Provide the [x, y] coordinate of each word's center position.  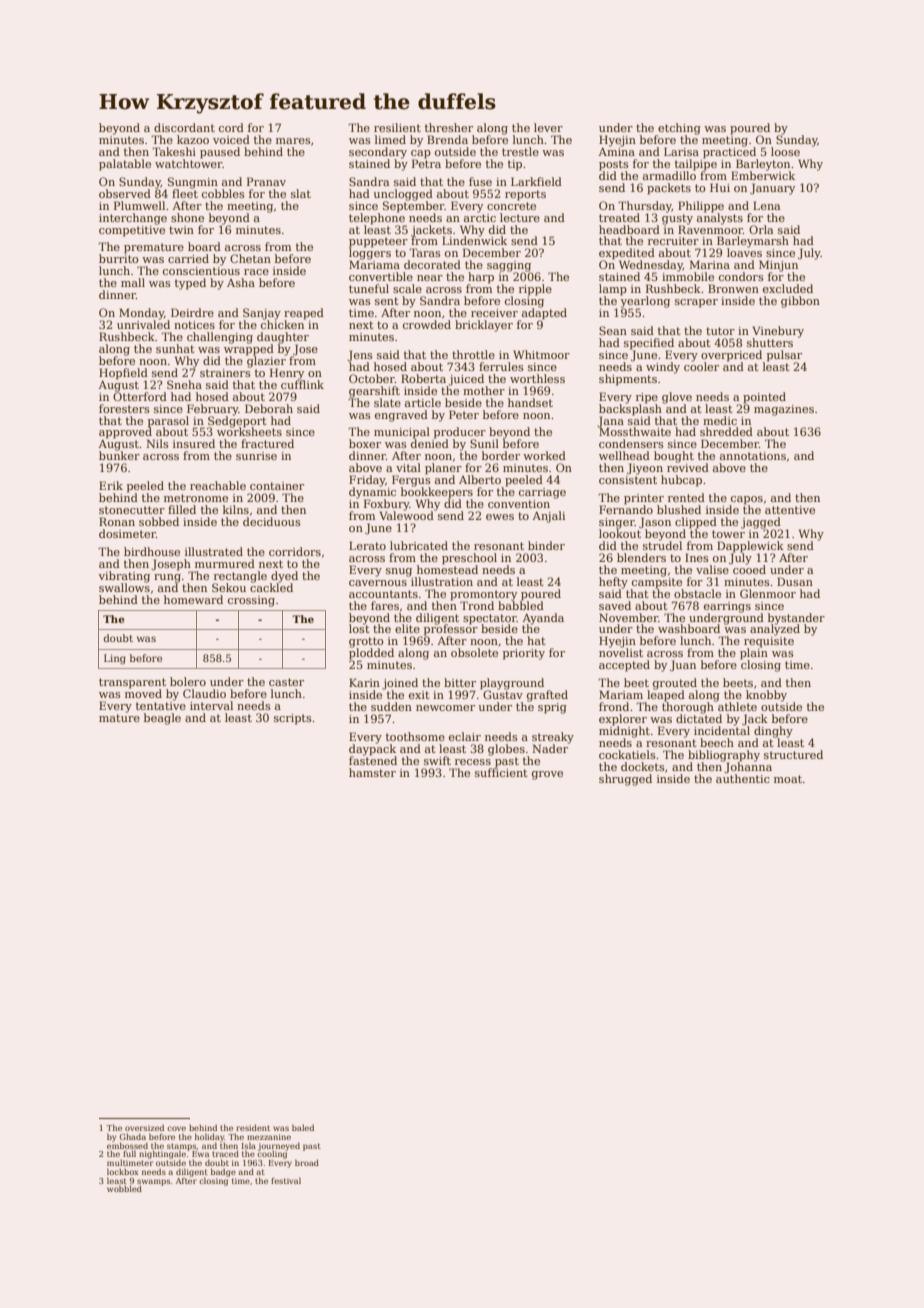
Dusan [795, 581]
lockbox [123, 1171]
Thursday [645, 207]
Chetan [250, 258]
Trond [477, 605]
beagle [162, 719]
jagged [761, 523]
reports [525, 195]
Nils [157, 443]
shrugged [625, 780]
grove [547, 775]
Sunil [484, 443]
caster [286, 682]
